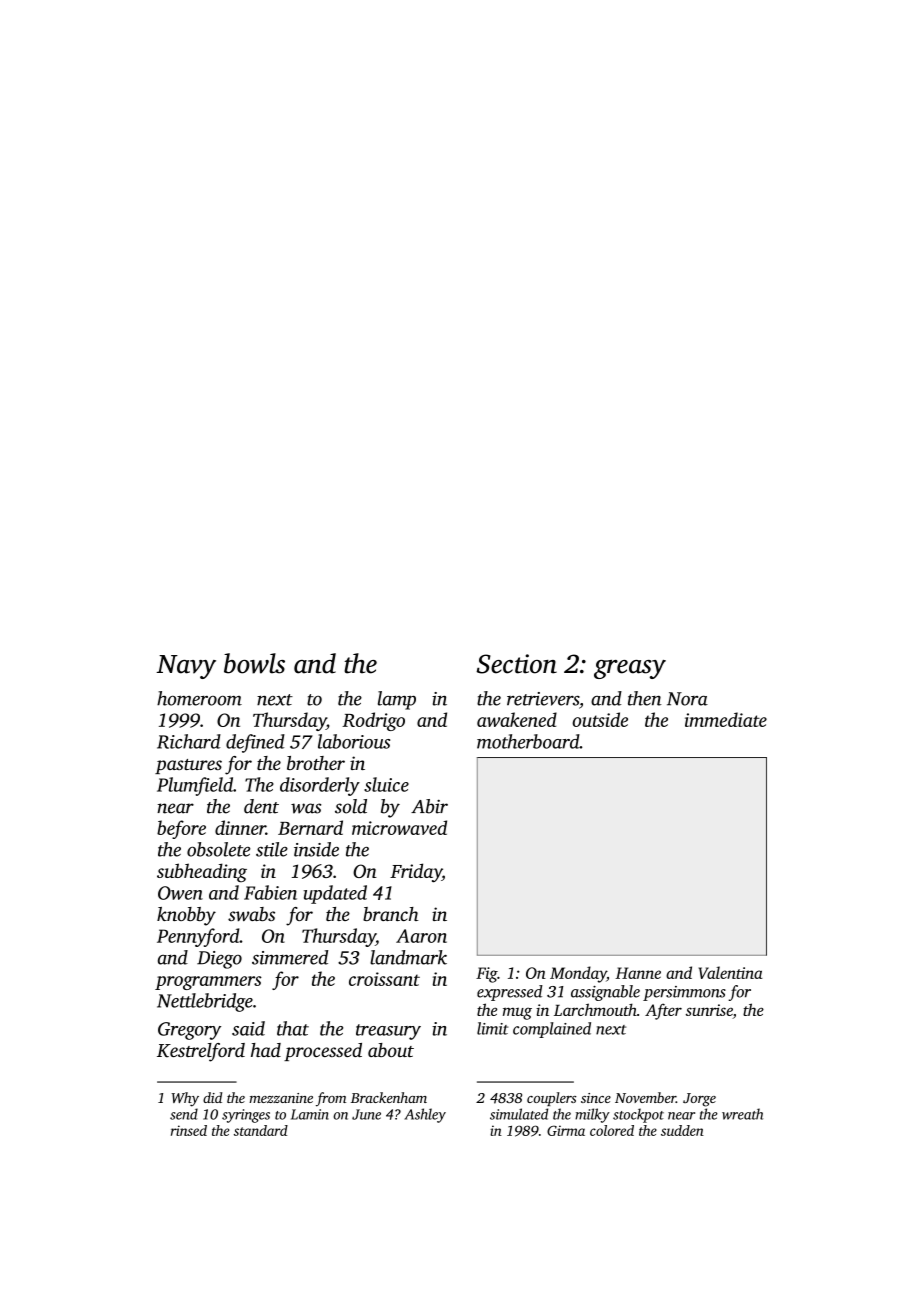 This document has height=1311, width=924. What do you see at coordinates (397, 700) in the document?
I see `lamp` at bounding box center [397, 700].
